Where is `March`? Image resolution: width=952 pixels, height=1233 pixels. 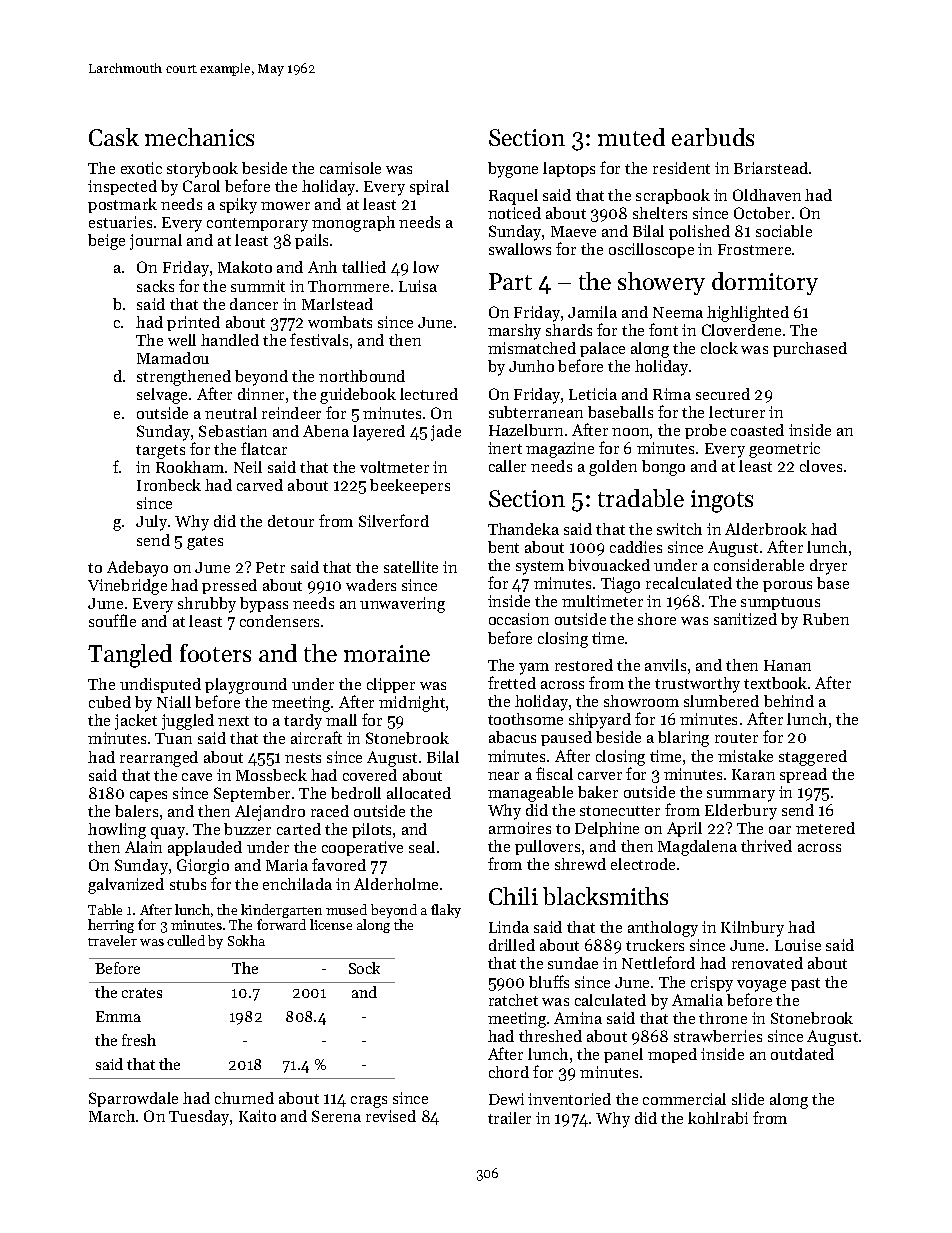 March is located at coordinates (112, 1116).
